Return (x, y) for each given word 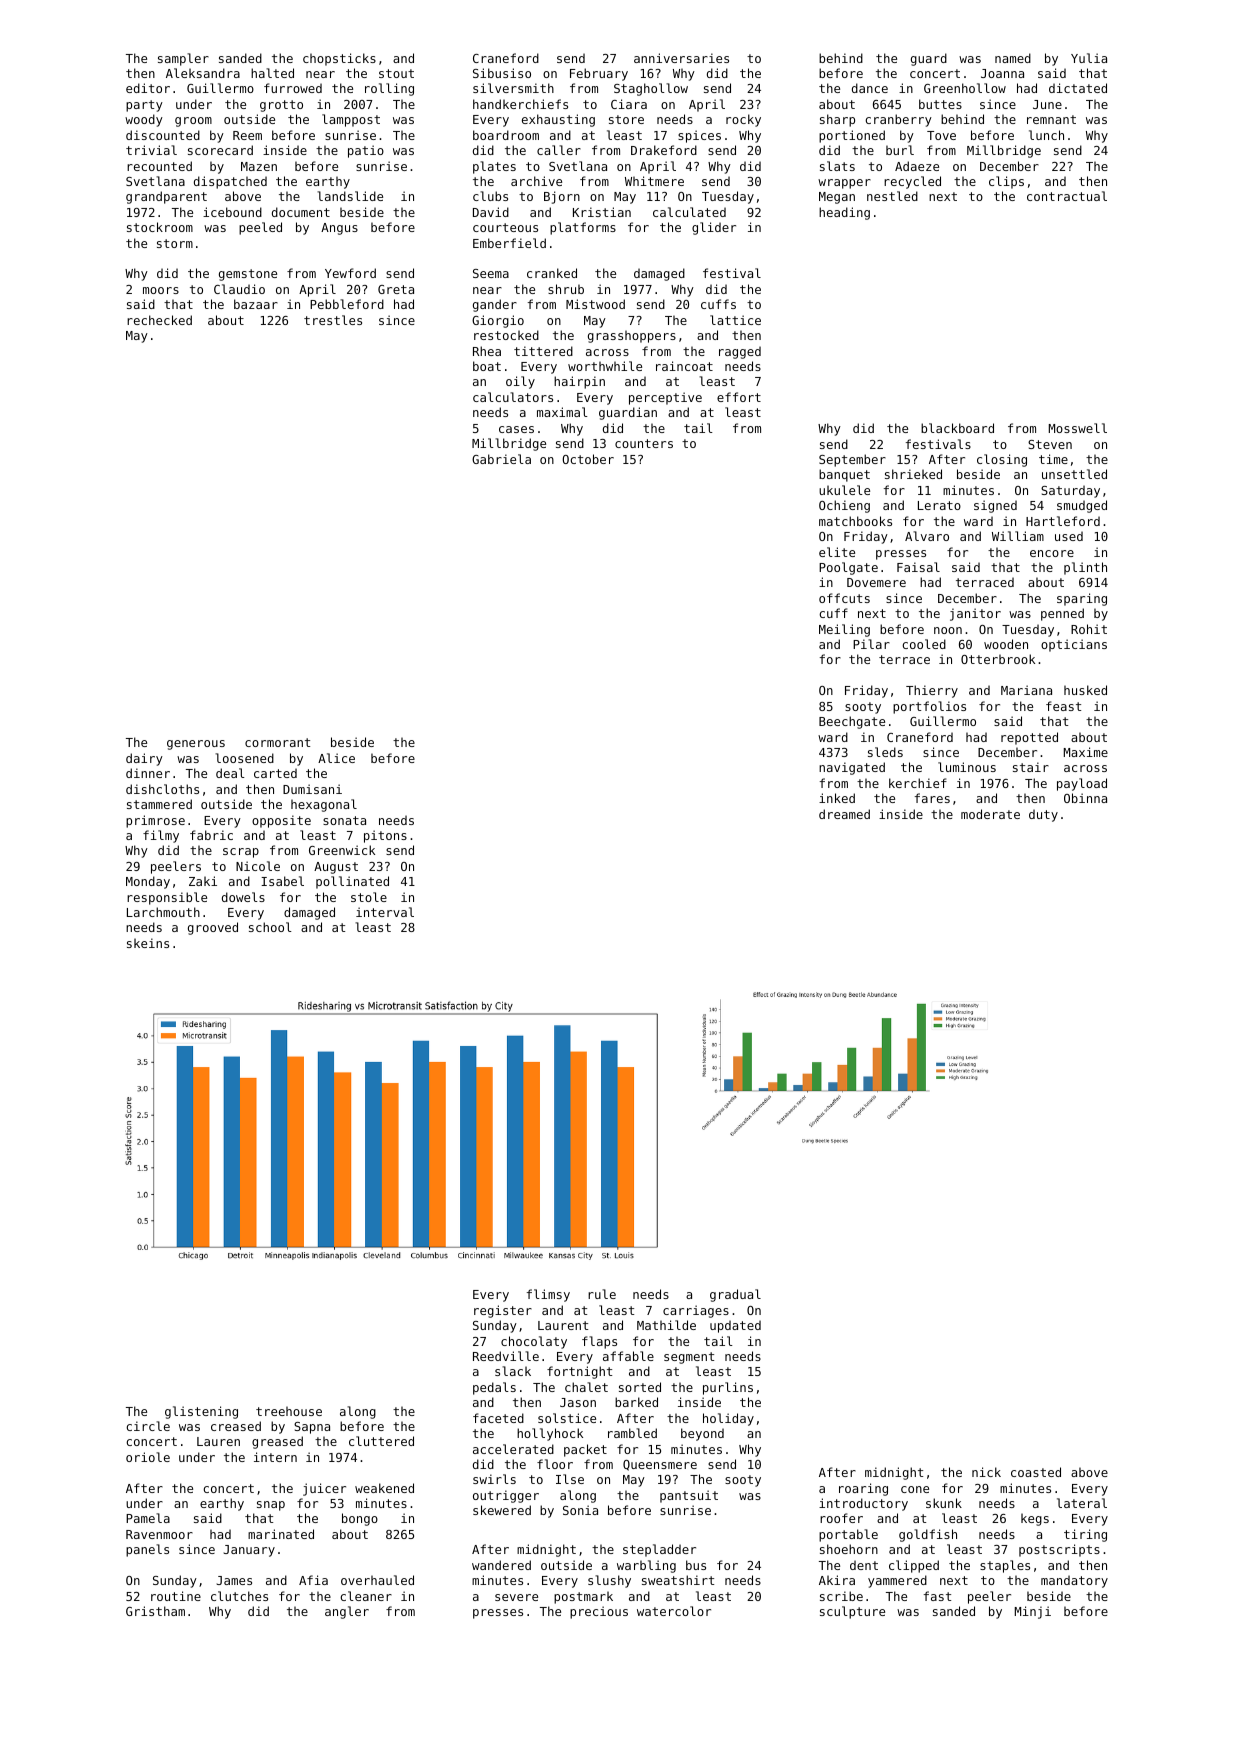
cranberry (898, 120)
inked (837, 798)
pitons (385, 836)
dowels (243, 897)
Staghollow (651, 89)
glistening (201, 1412)
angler (347, 1612)
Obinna (1085, 798)
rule (602, 1294)
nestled (892, 196)
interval (385, 912)
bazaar (256, 304)
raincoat (684, 366)
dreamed (844, 814)
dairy (144, 759)
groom (193, 122)
